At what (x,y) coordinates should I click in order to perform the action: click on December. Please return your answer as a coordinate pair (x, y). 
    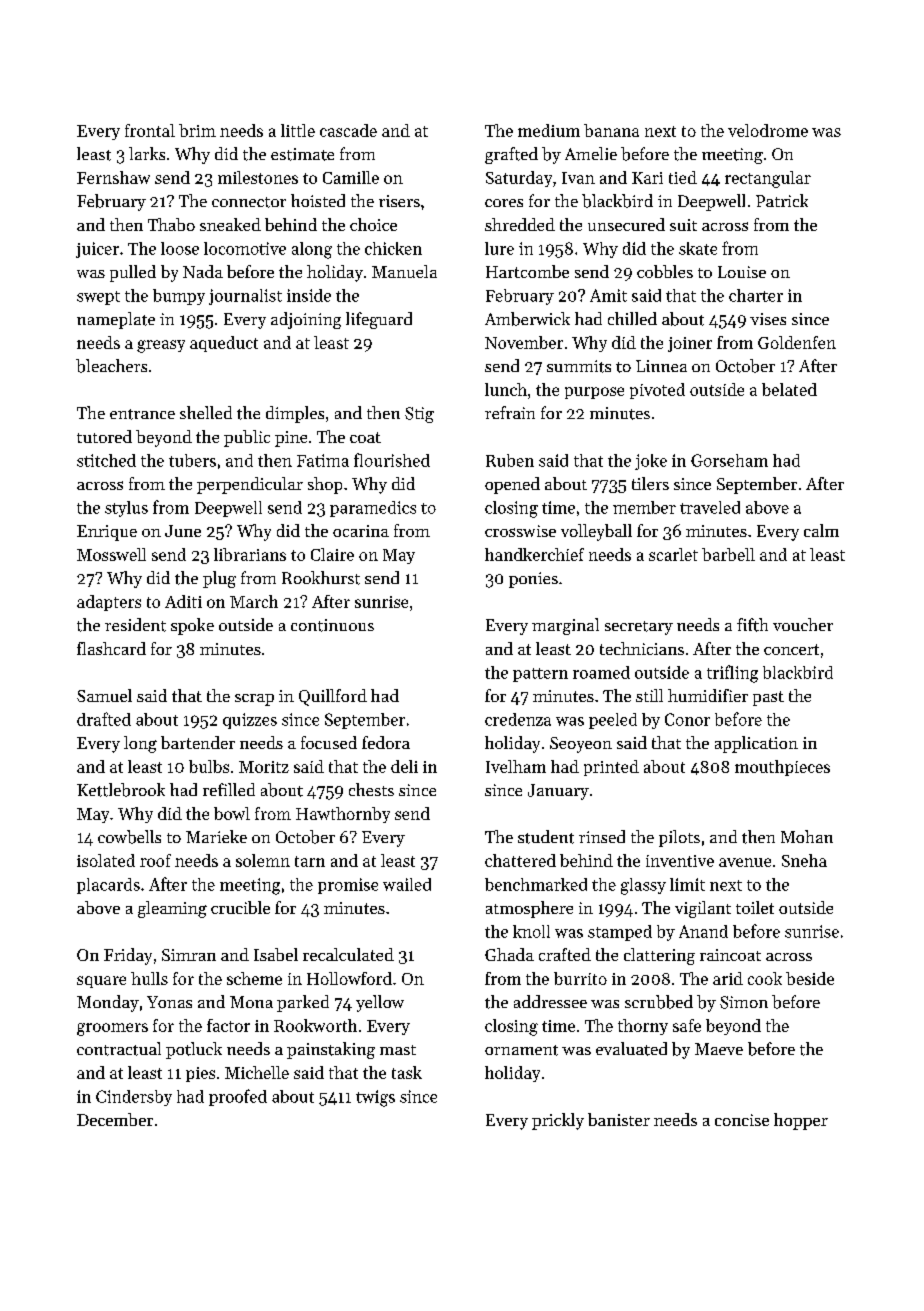
    Looking at the image, I should click on (115, 1119).
